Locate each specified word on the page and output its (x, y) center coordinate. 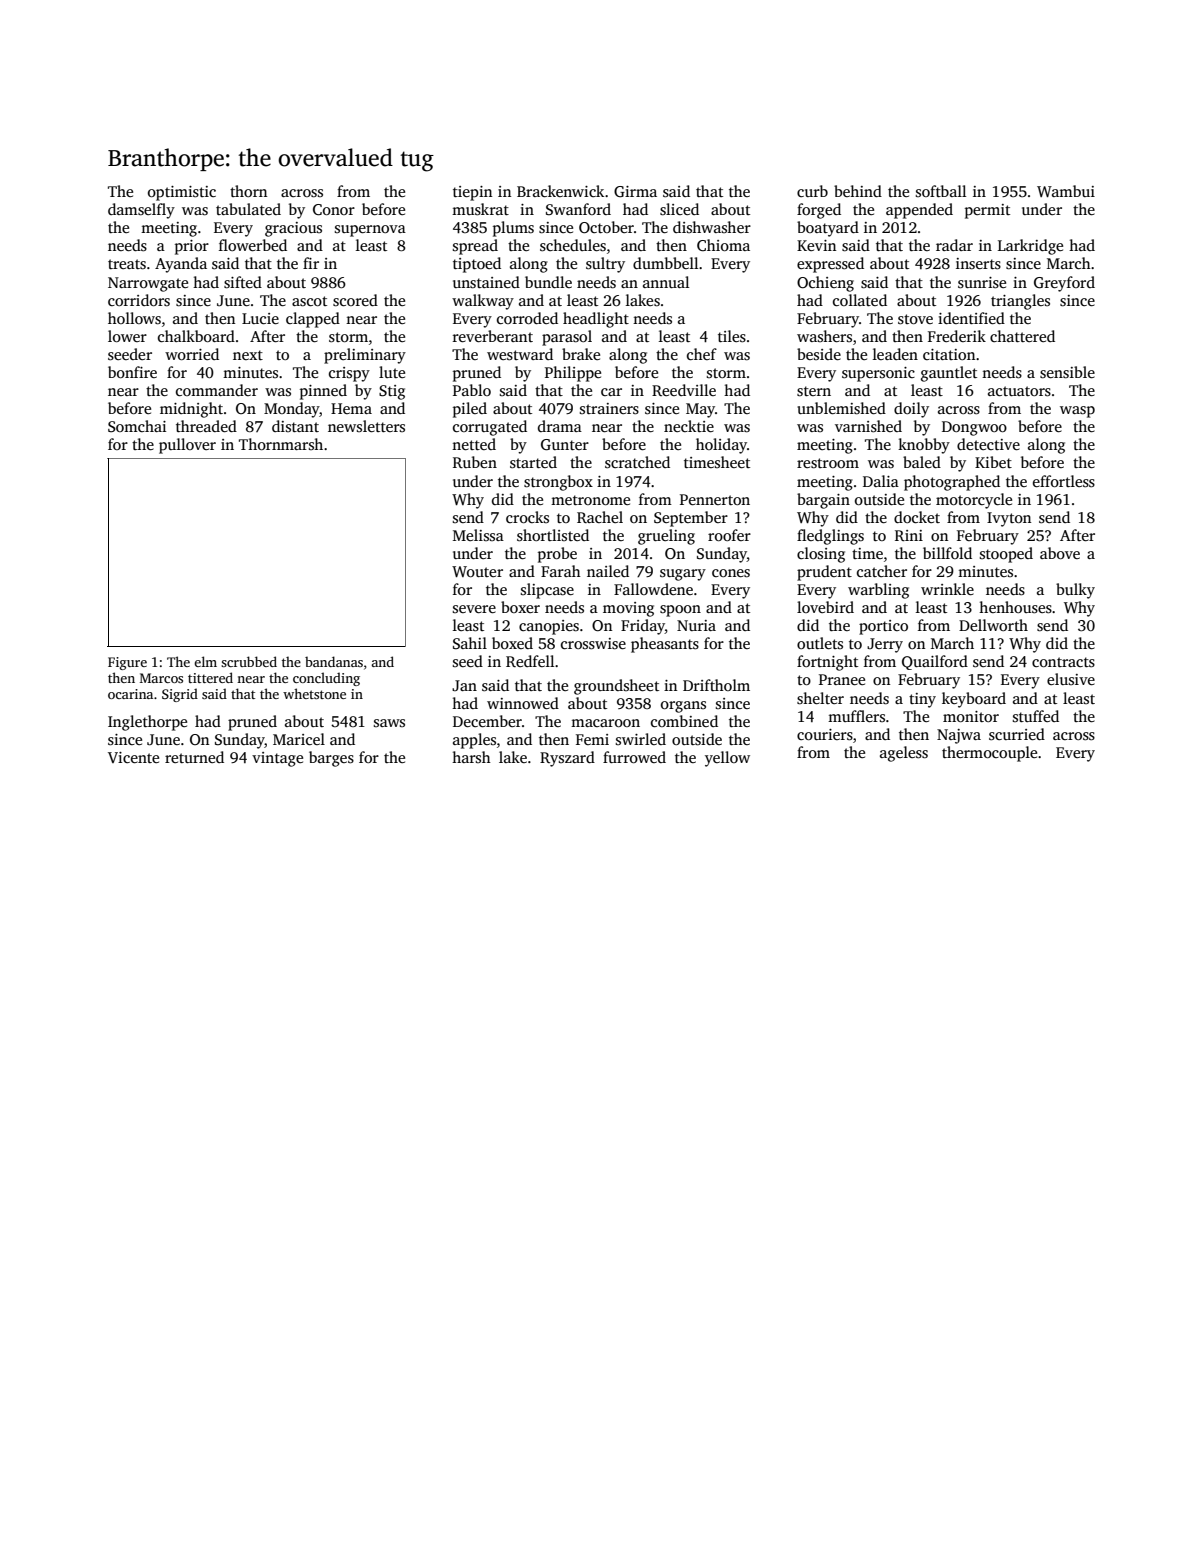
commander (217, 390)
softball (941, 191)
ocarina (130, 694)
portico (883, 627)
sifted (243, 282)
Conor (334, 210)
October (606, 227)
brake (581, 354)
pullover (187, 446)
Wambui (1066, 191)
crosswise (593, 644)
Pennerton (715, 499)
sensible (1067, 372)
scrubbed (249, 661)
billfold (947, 553)
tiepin (472, 193)
